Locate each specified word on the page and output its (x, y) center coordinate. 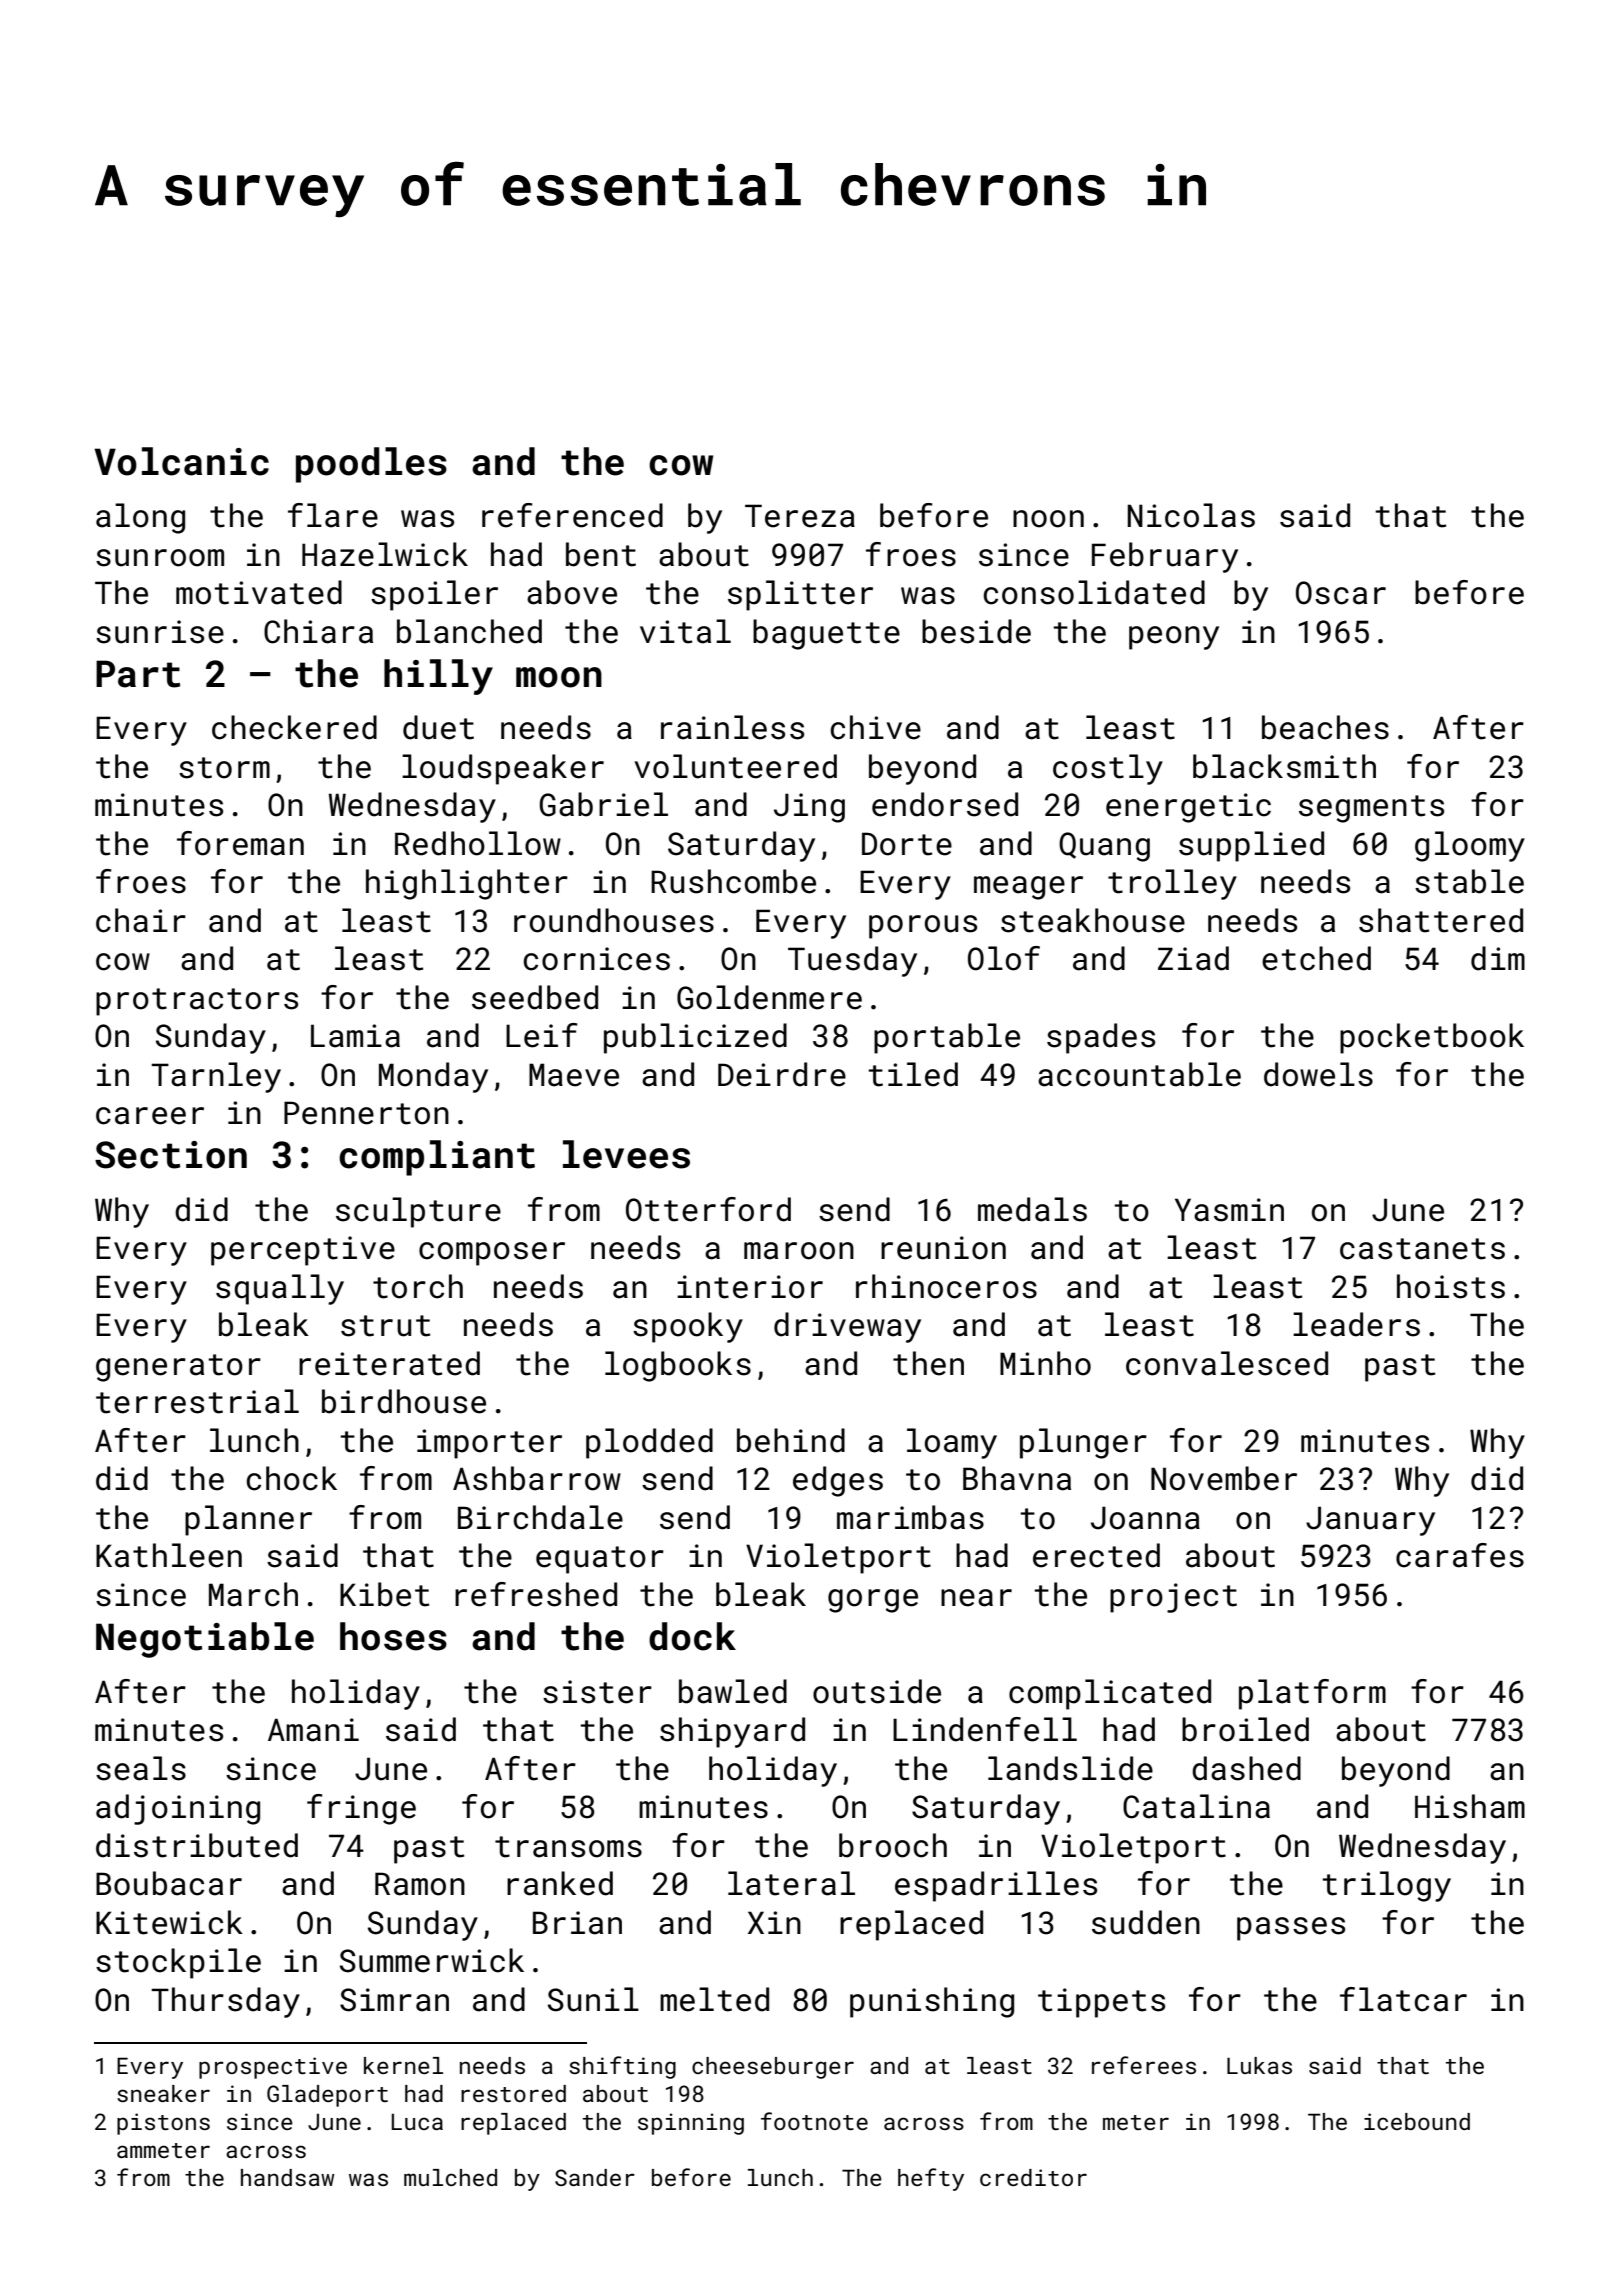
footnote (814, 2121)
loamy (952, 1443)
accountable (1139, 1074)
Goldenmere (769, 997)
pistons (163, 2124)
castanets (1422, 1249)
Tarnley (216, 1077)
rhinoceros (946, 1286)
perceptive (303, 1251)
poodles (371, 465)
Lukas (1259, 2065)
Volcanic (181, 461)
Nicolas (1191, 515)
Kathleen (169, 1555)
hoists (1451, 1286)
